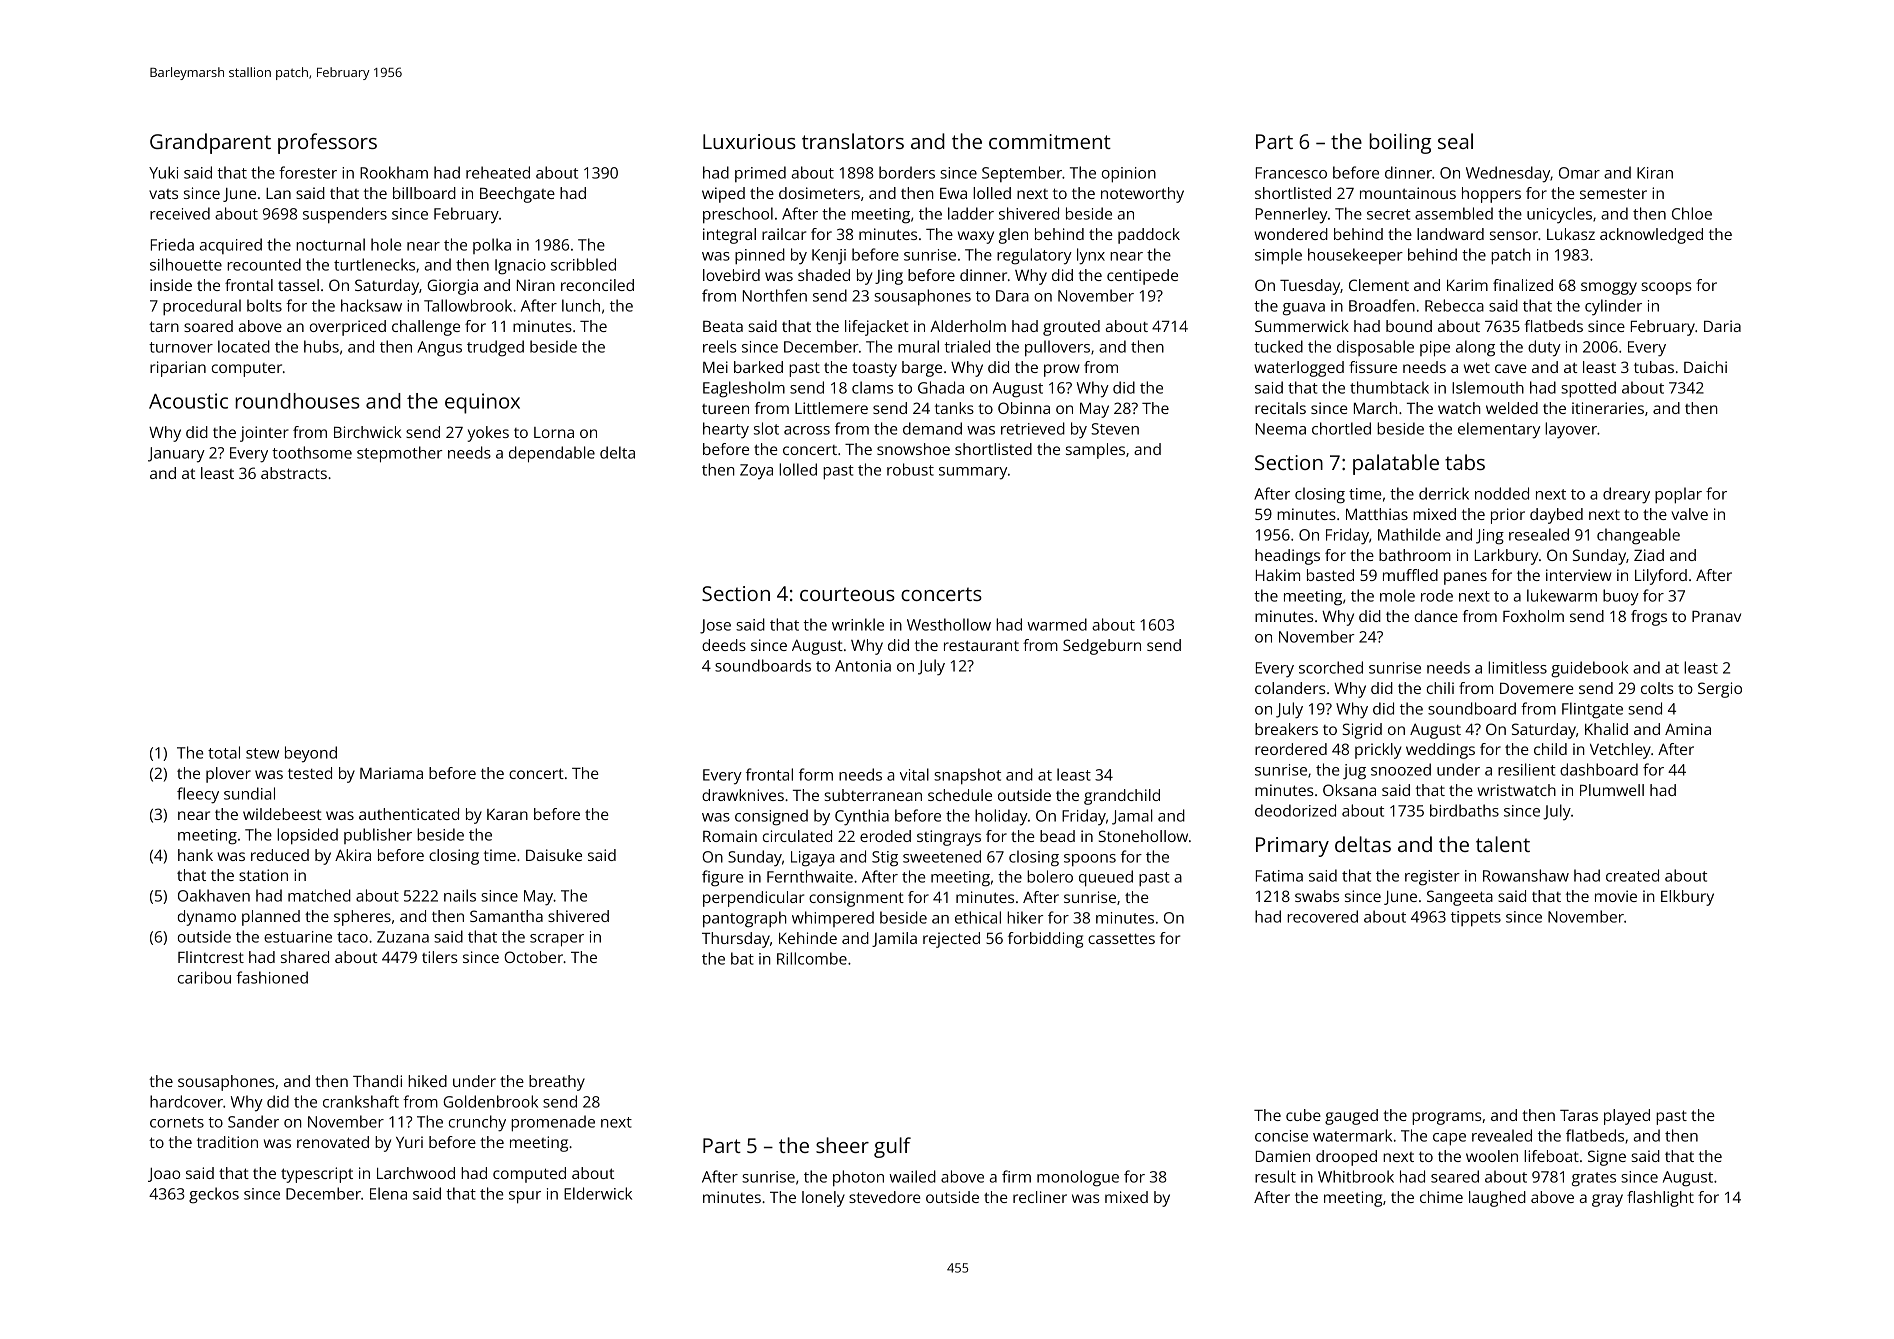 This image has width=1894, height=1339. I want to click on demand, so click(932, 428).
